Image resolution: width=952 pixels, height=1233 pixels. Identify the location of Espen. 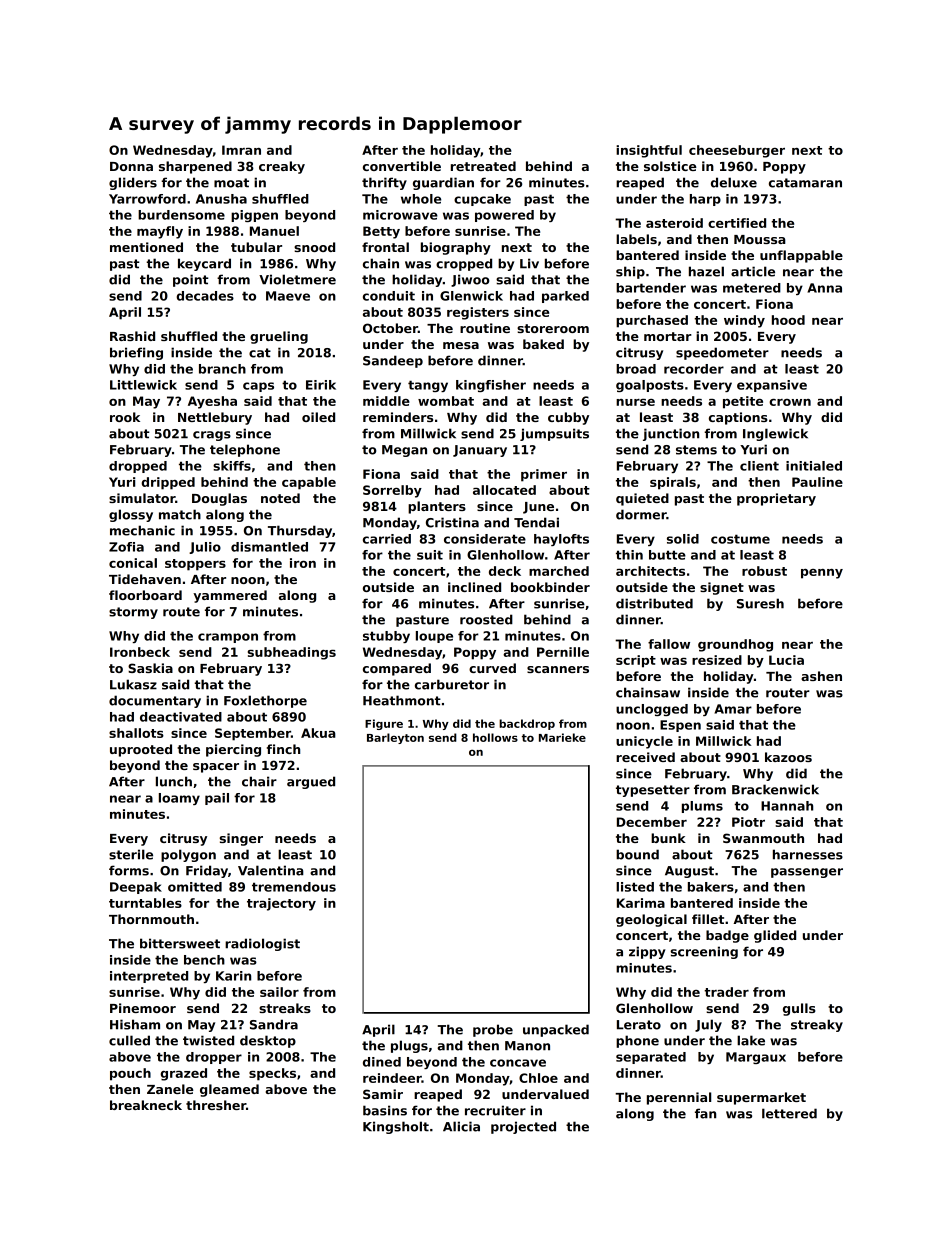
(680, 726).
